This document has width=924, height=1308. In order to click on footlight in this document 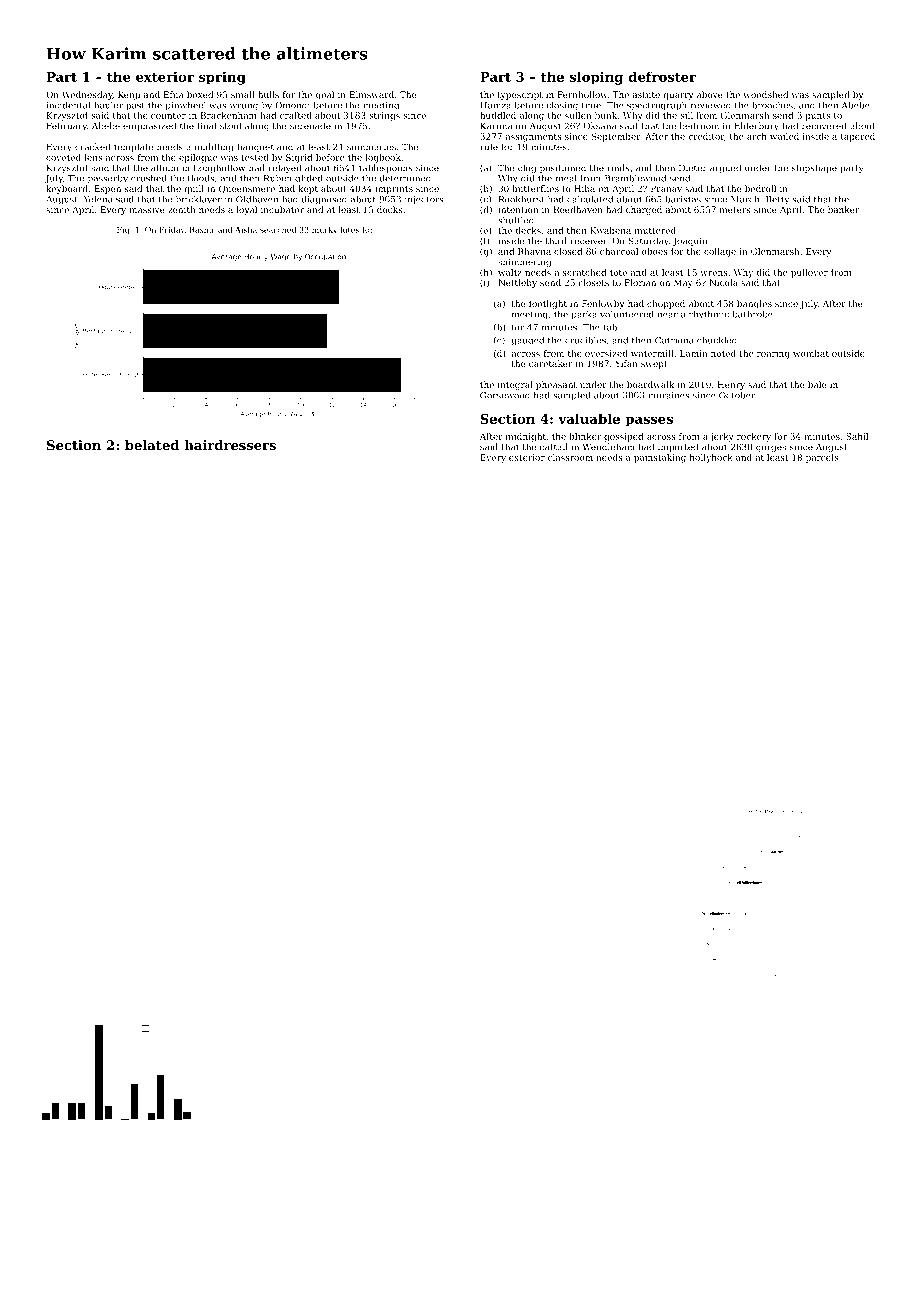, I will do `click(548, 304)`.
